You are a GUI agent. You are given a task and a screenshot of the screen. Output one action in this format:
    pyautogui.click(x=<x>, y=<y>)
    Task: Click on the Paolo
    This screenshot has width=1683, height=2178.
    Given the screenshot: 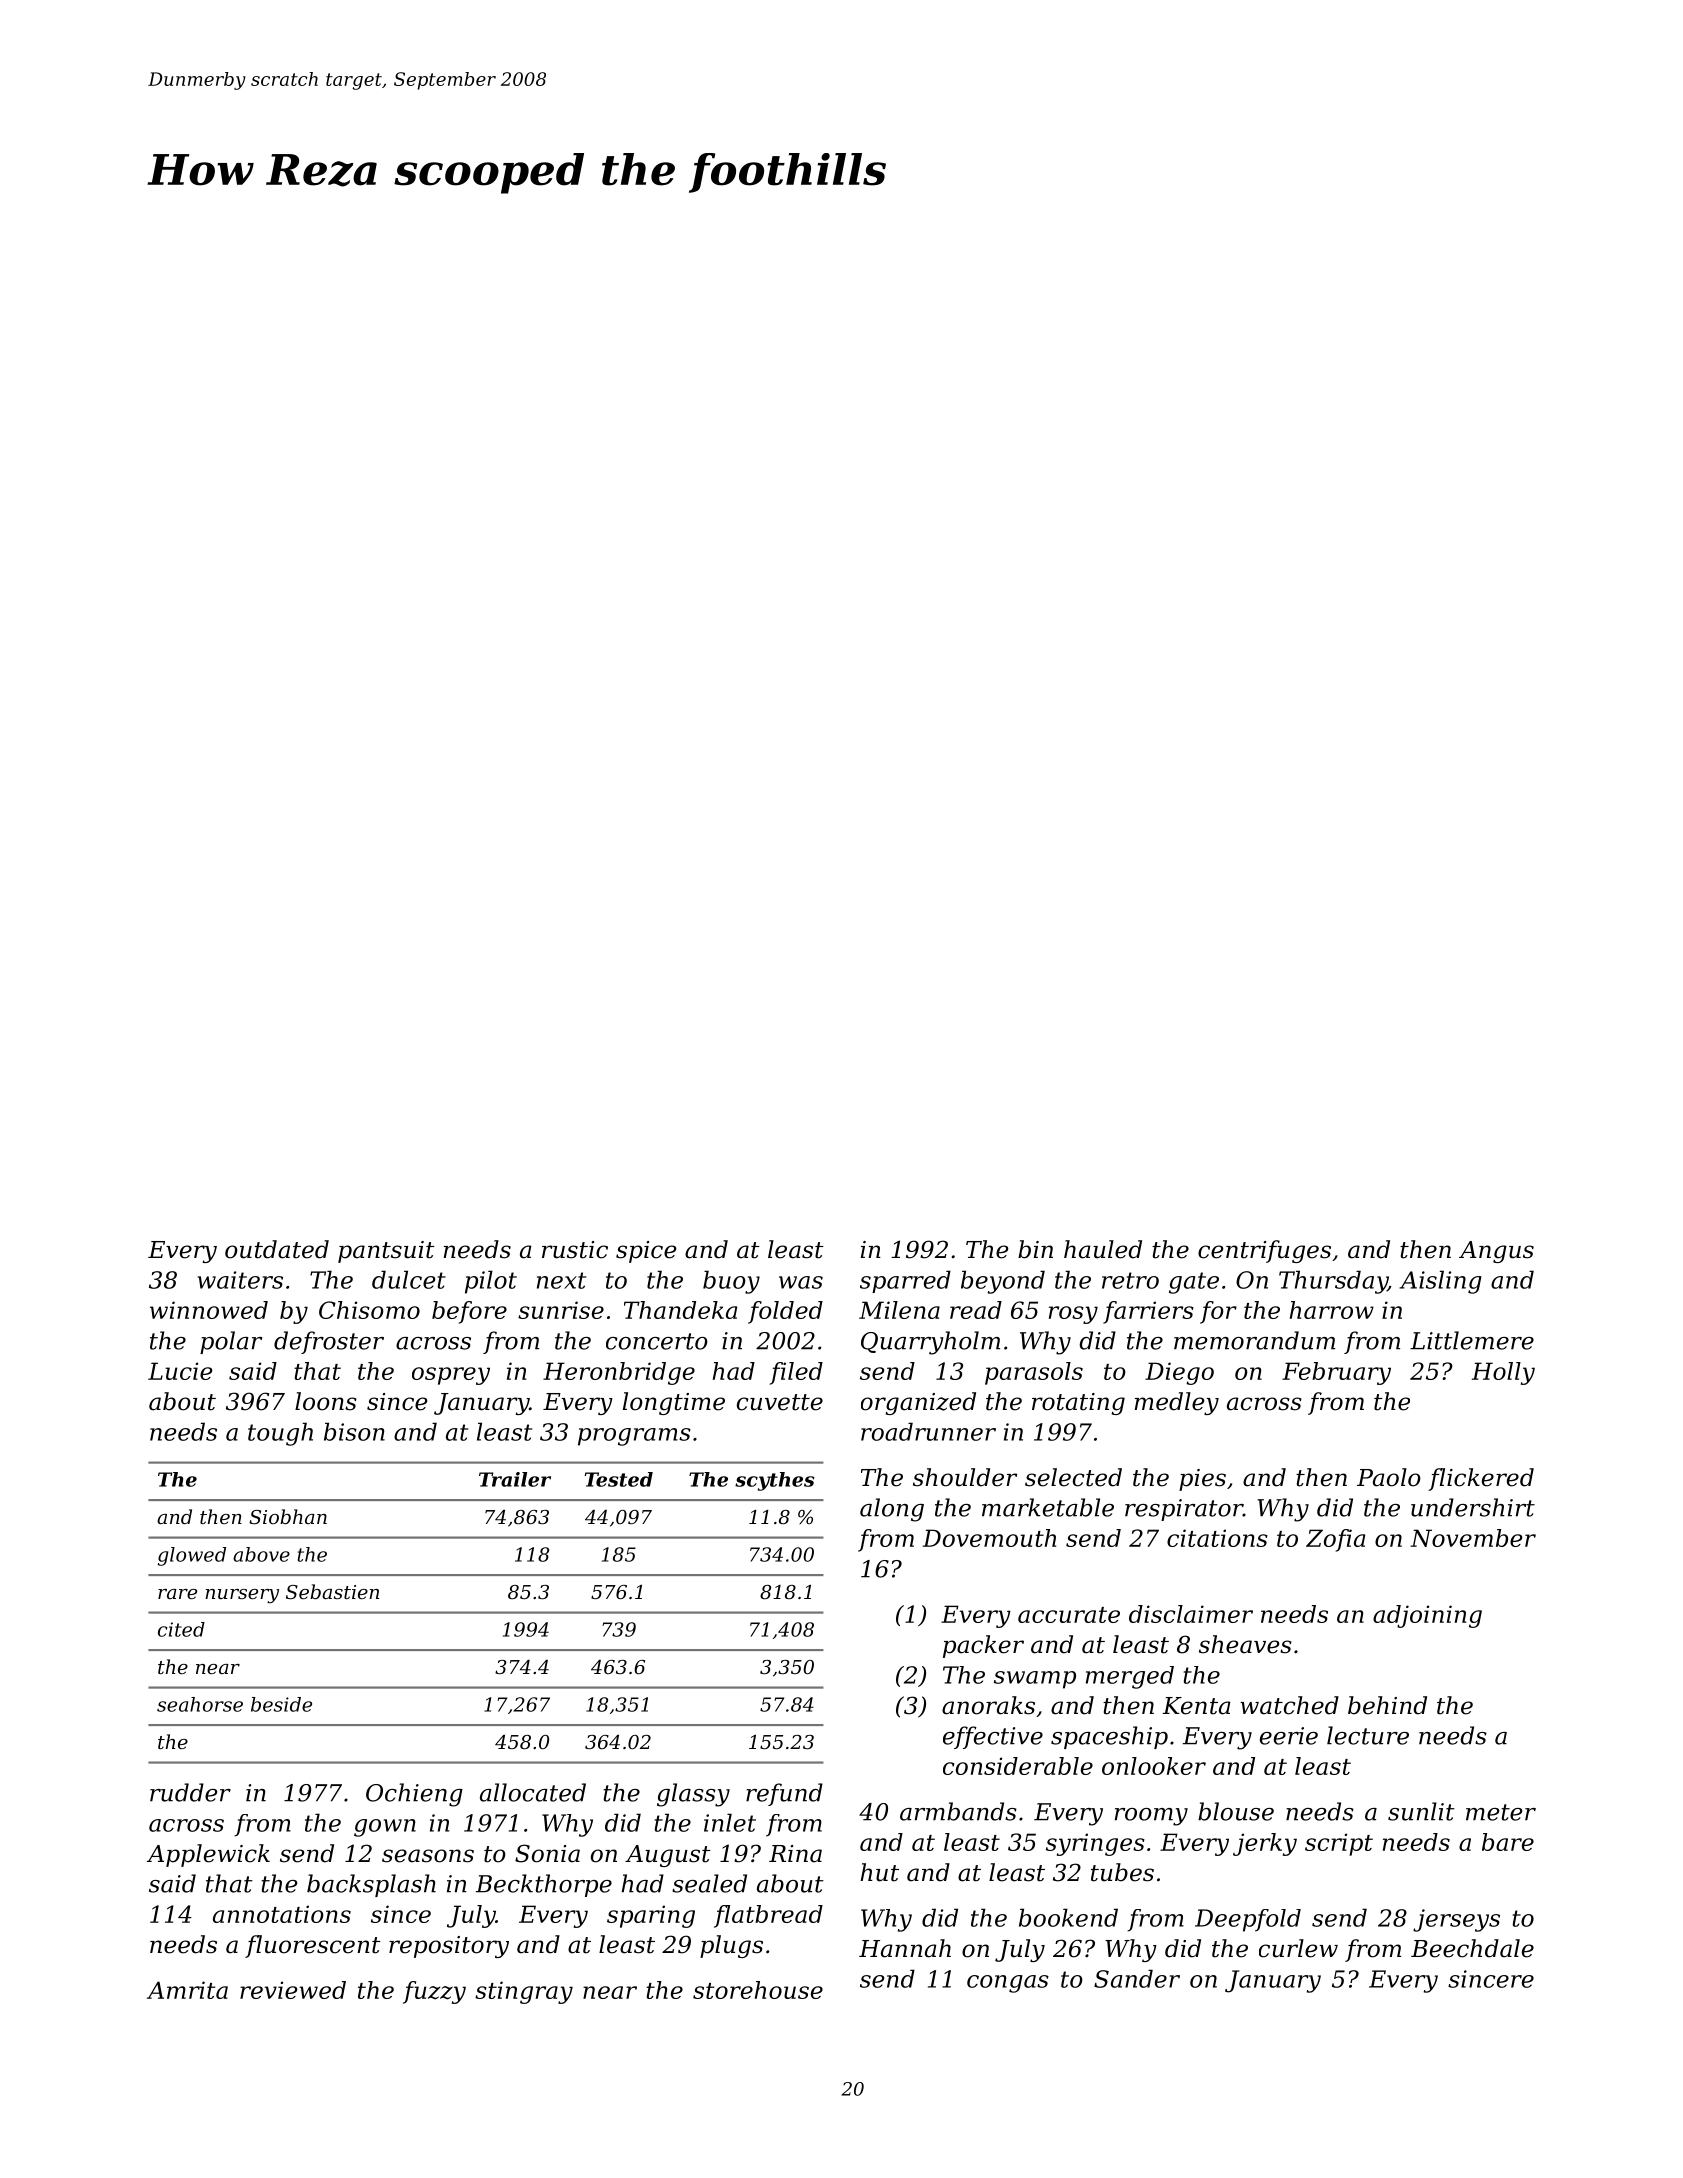 What is the action you would take?
    pyautogui.click(x=1389, y=1477)
